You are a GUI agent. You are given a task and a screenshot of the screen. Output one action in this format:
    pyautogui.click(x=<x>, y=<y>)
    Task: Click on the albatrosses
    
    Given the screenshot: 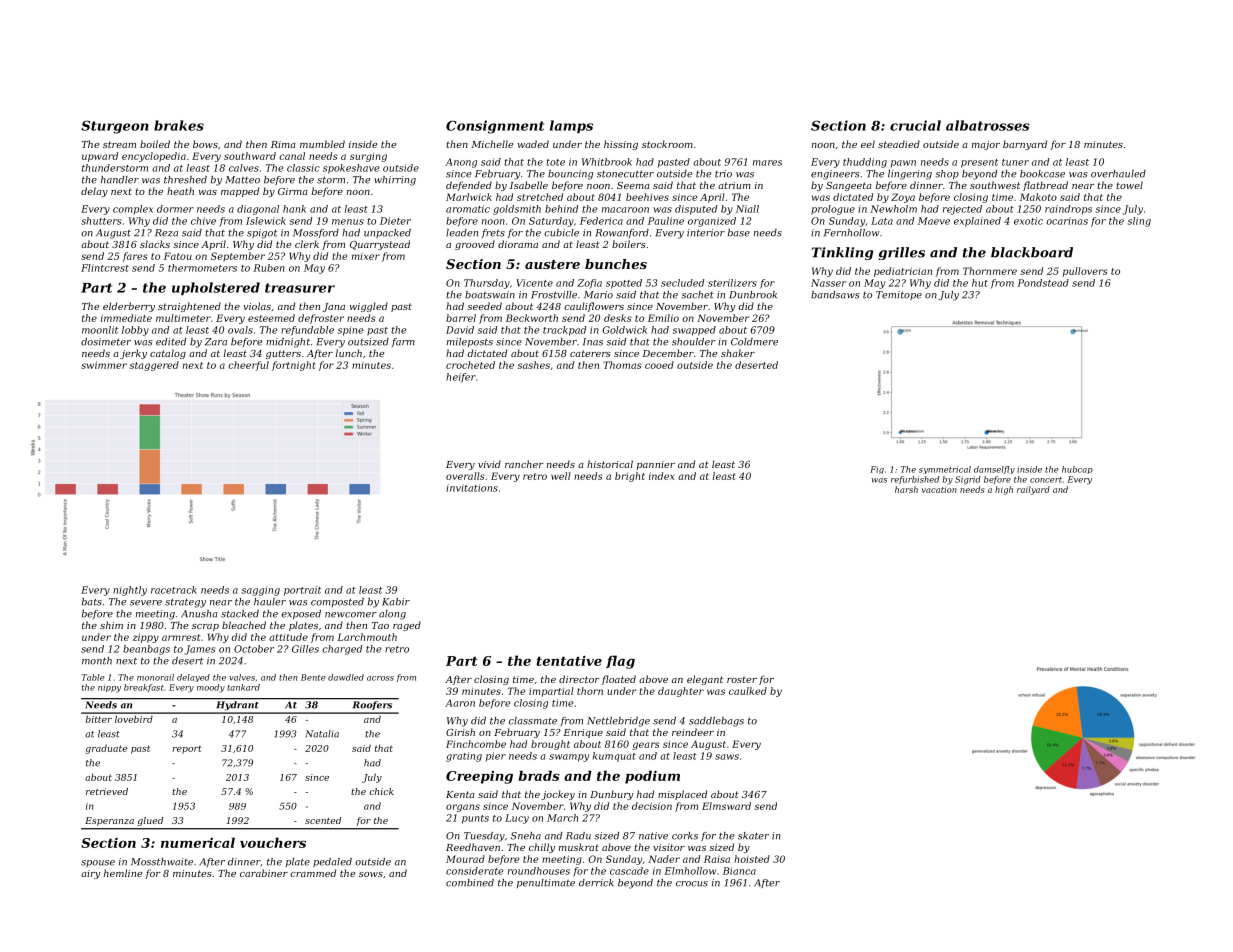 What is the action you would take?
    pyautogui.click(x=988, y=125)
